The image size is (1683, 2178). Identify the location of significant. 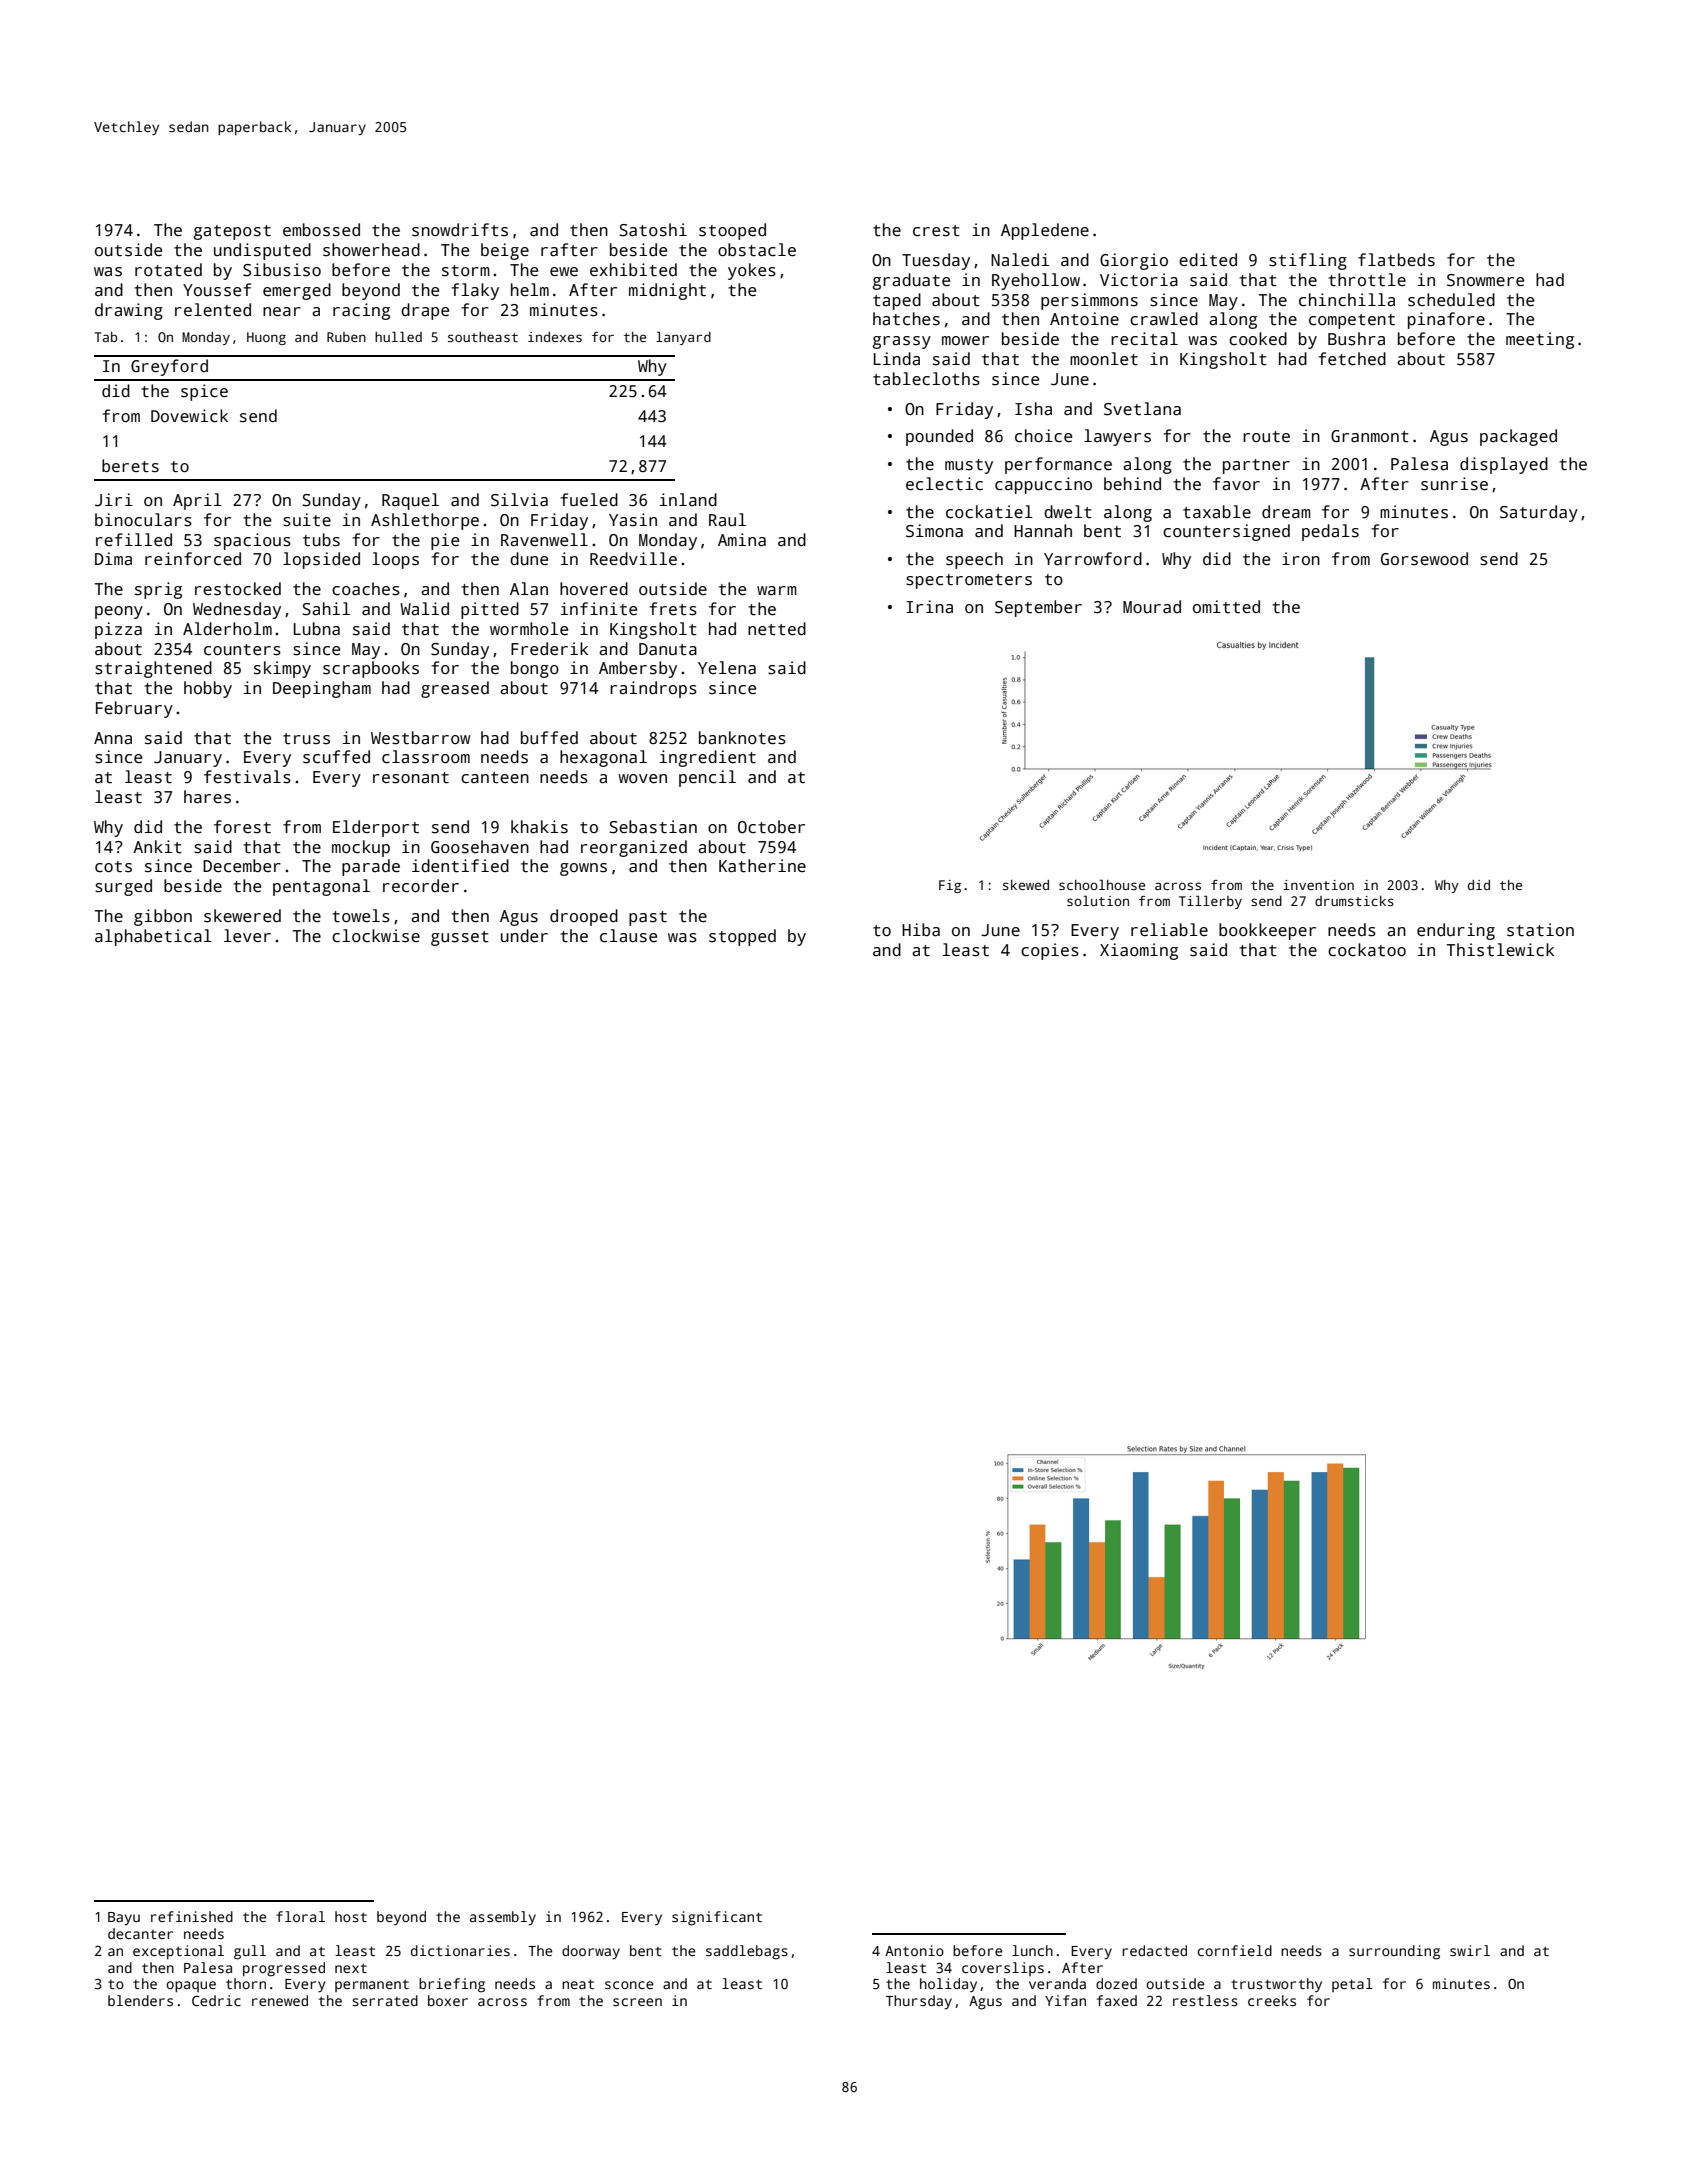
(717, 1918).
